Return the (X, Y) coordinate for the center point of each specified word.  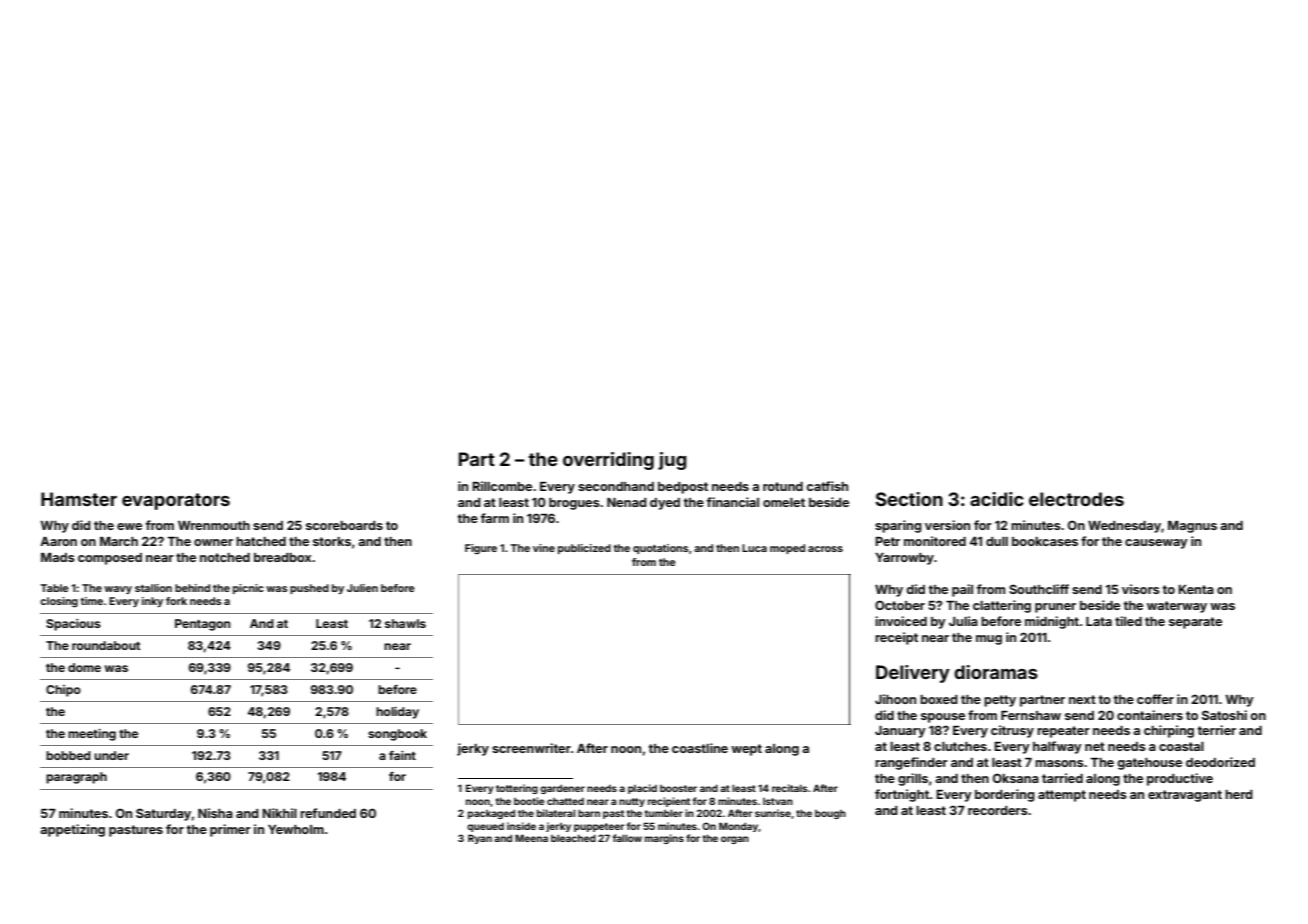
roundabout (106, 645)
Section (909, 499)
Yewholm (296, 829)
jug (672, 461)
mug (989, 640)
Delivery (913, 674)
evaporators (176, 501)
